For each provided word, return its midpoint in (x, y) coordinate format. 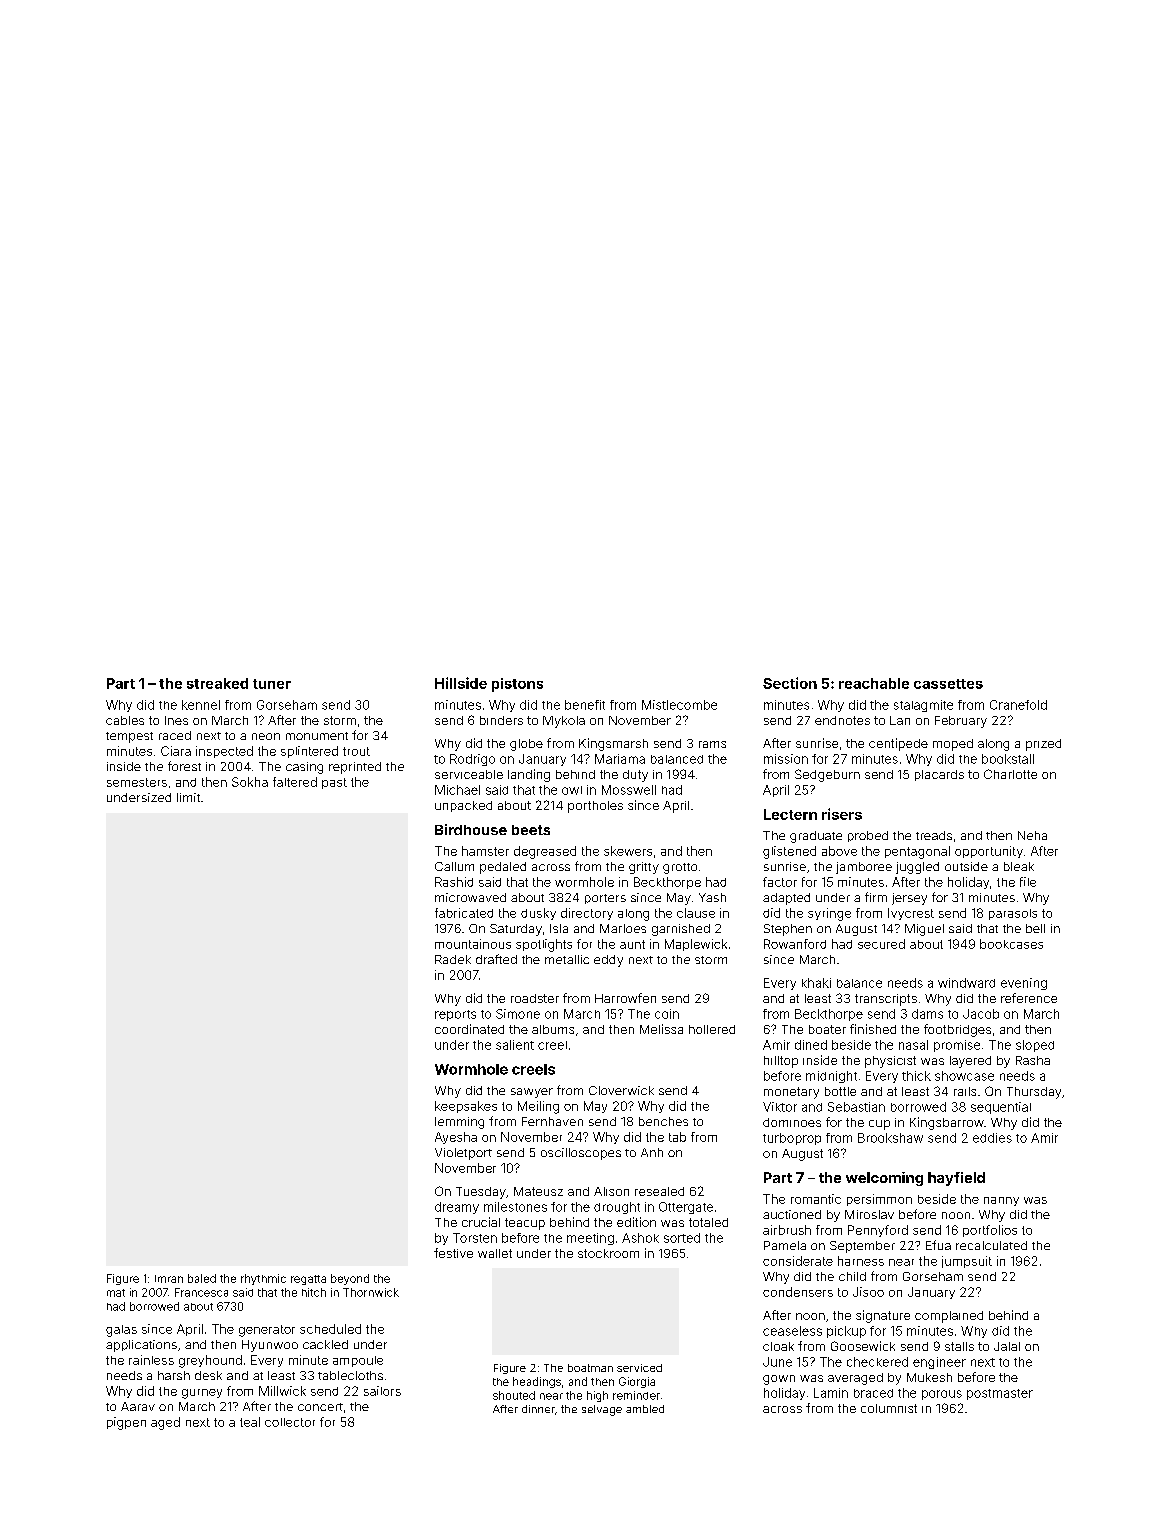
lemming (459, 1123)
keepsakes (466, 1107)
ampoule (358, 1361)
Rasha (1033, 1060)
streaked (217, 683)
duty (635, 776)
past (334, 783)
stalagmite (923, 706)
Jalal (1007, 1346)
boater (827, 1029)
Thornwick (371, 1292)
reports (455, 1015)
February (961, 722)
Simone (518, 1014)
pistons (517, 685)
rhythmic (263, 1279)
